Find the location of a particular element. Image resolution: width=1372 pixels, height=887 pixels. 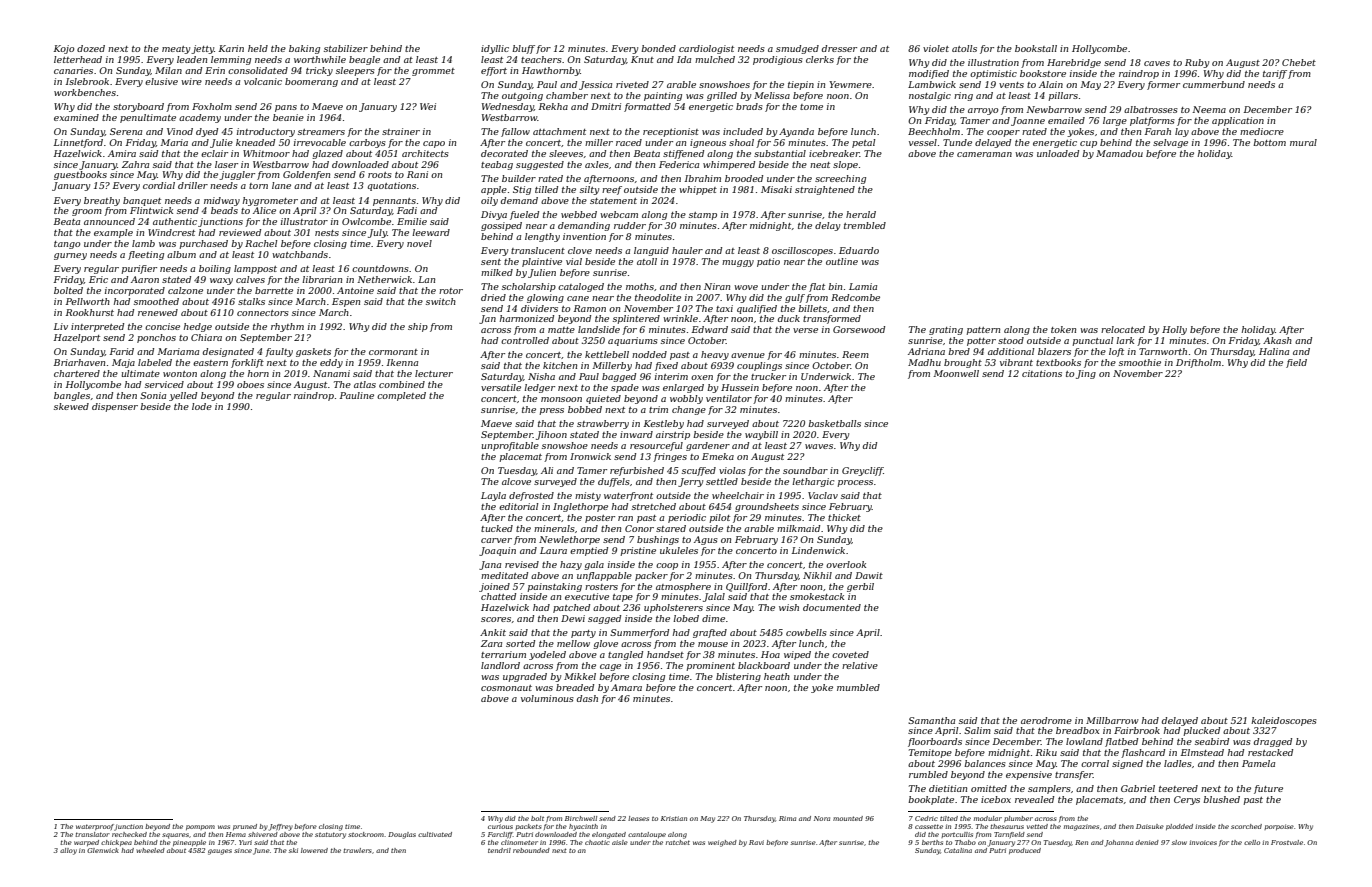

Jing is located at coordinates (1086, 374).
